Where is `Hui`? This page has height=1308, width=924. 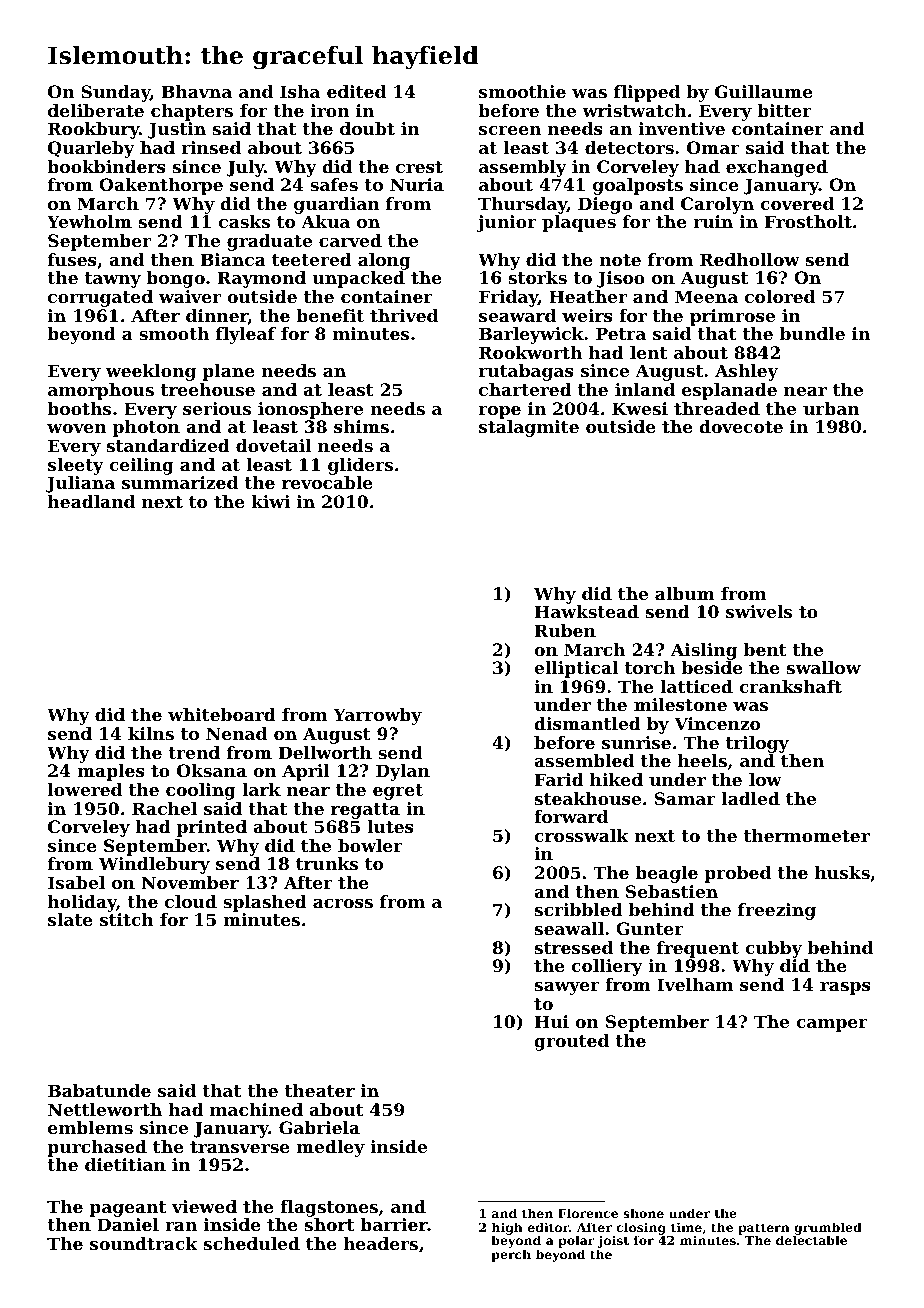
Hui is located at coordinates (552, 1021).
